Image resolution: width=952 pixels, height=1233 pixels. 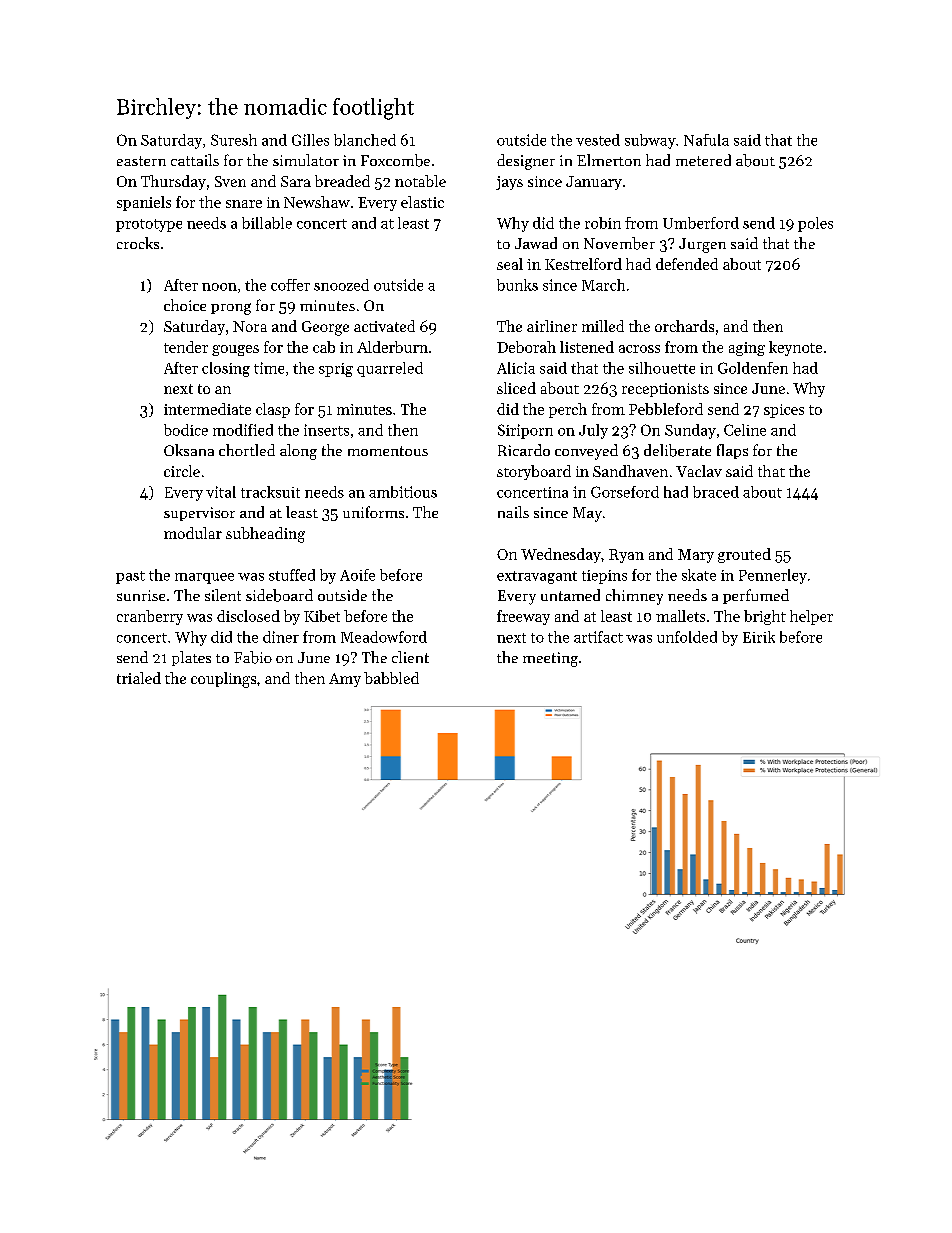 I want to click on braced, so click(x=716, y=492).
